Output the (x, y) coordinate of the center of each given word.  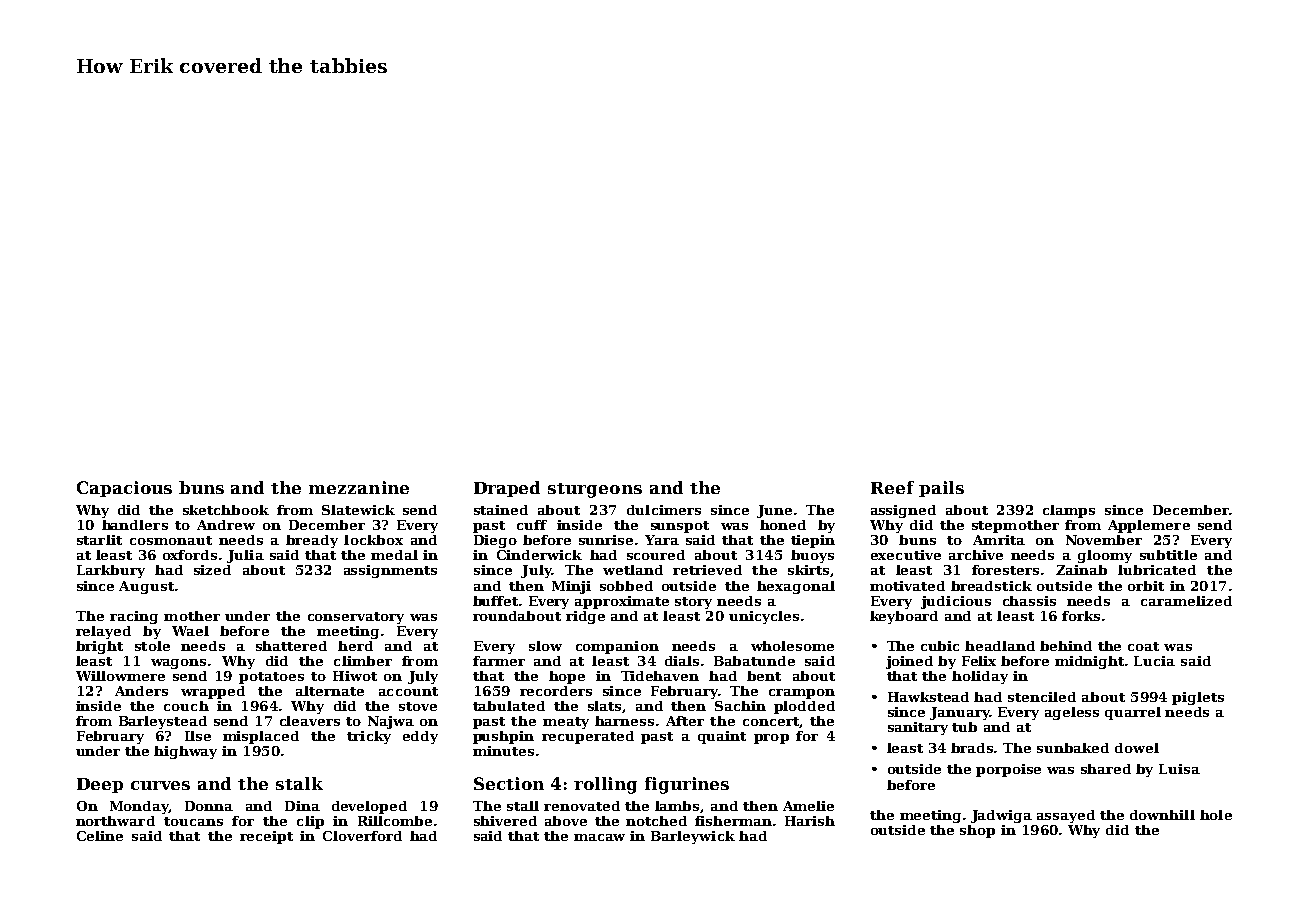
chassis (1029, 601)
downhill (1162, 815)
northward (115, 821)
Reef (892, 487)
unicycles (764, 617)
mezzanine (359, 487)
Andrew (226, 525)
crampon (802, 694)
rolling (605, 785)
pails (941, 489)
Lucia (1154, 661)
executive (906, 555)
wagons (178, 664)
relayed (103, 632)
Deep (100, 785)
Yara (662, 540)
